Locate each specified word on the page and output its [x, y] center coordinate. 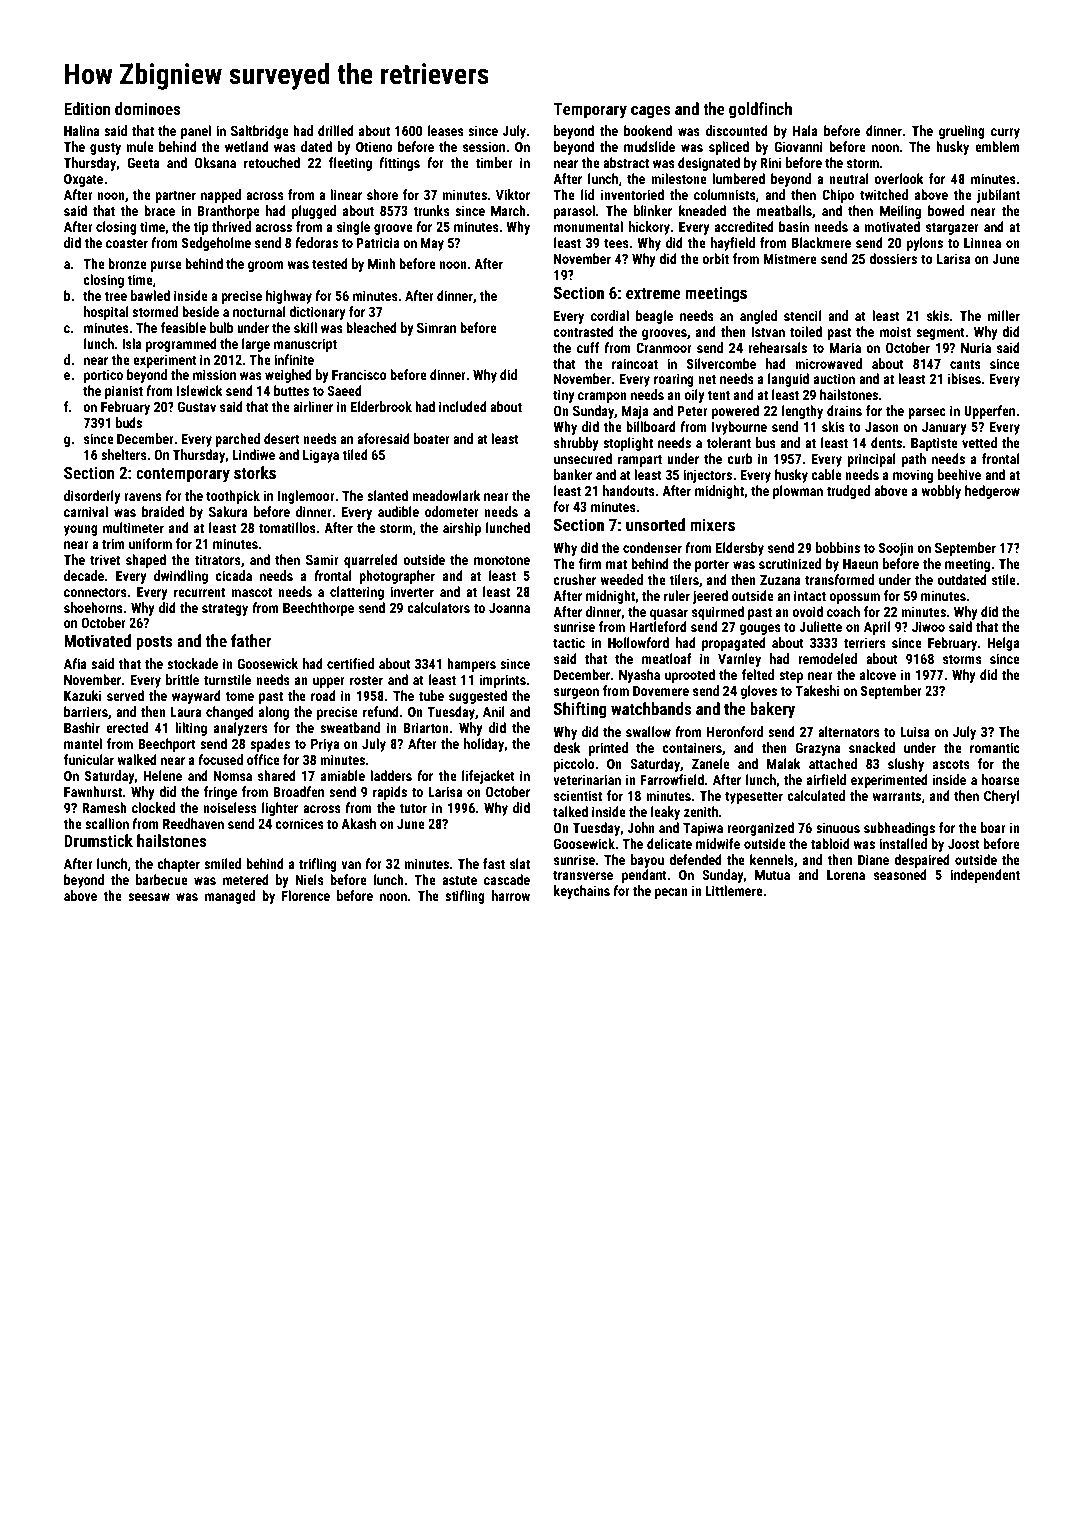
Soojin [896, 549]
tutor [413, 808]
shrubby [576, 444]
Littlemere [734, 890]
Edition [87, 108]
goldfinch [760, 110]
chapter [178, 865]
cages [650, 112]
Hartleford [658, 626]
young [81, 530]
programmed [181, 345]
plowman [798, 492]
